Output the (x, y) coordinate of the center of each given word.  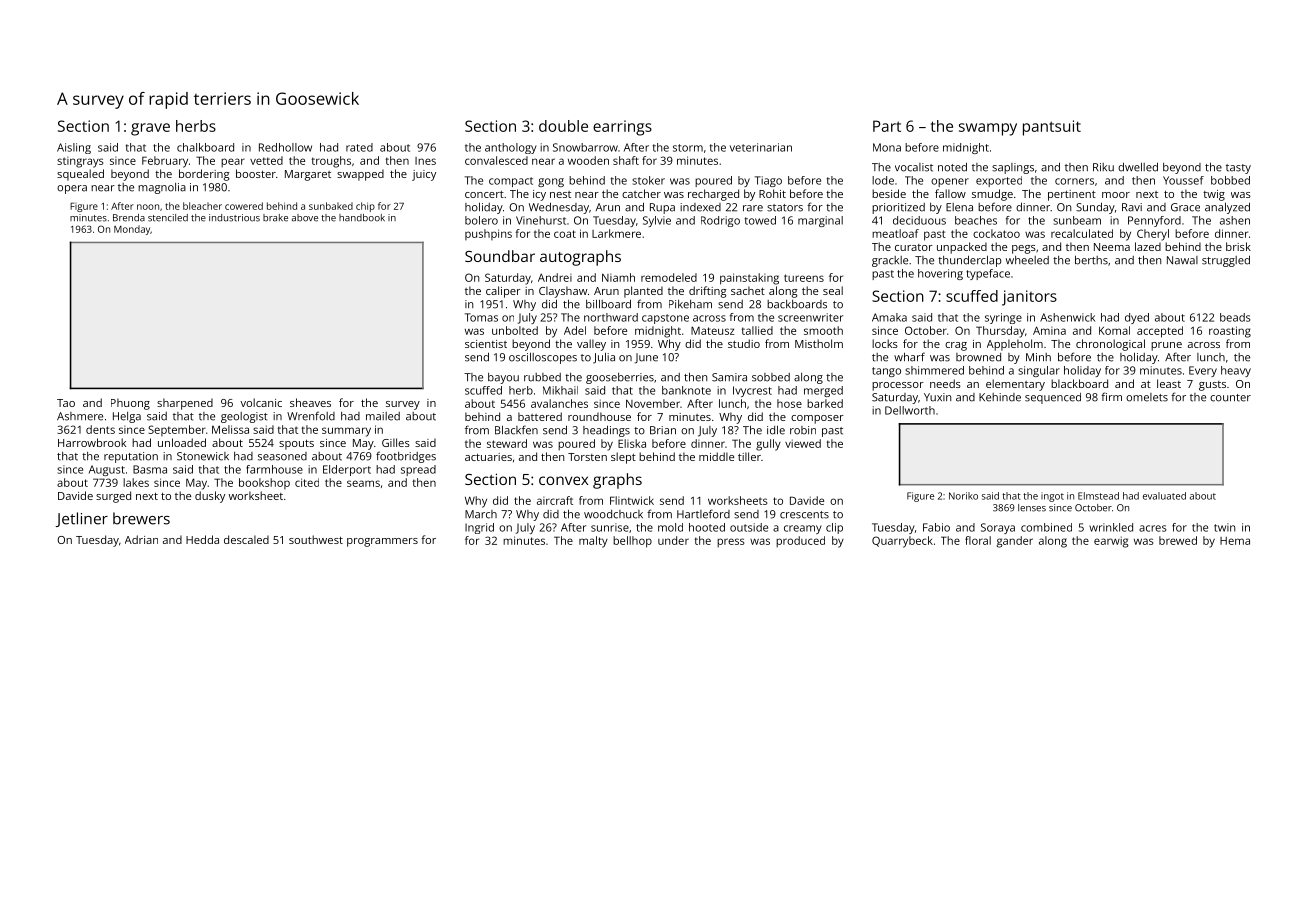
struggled (1226, 261)
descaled (246, 539)
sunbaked (331, 206)
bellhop (632, 542)
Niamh (618, 277)
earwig (1111, 542)
